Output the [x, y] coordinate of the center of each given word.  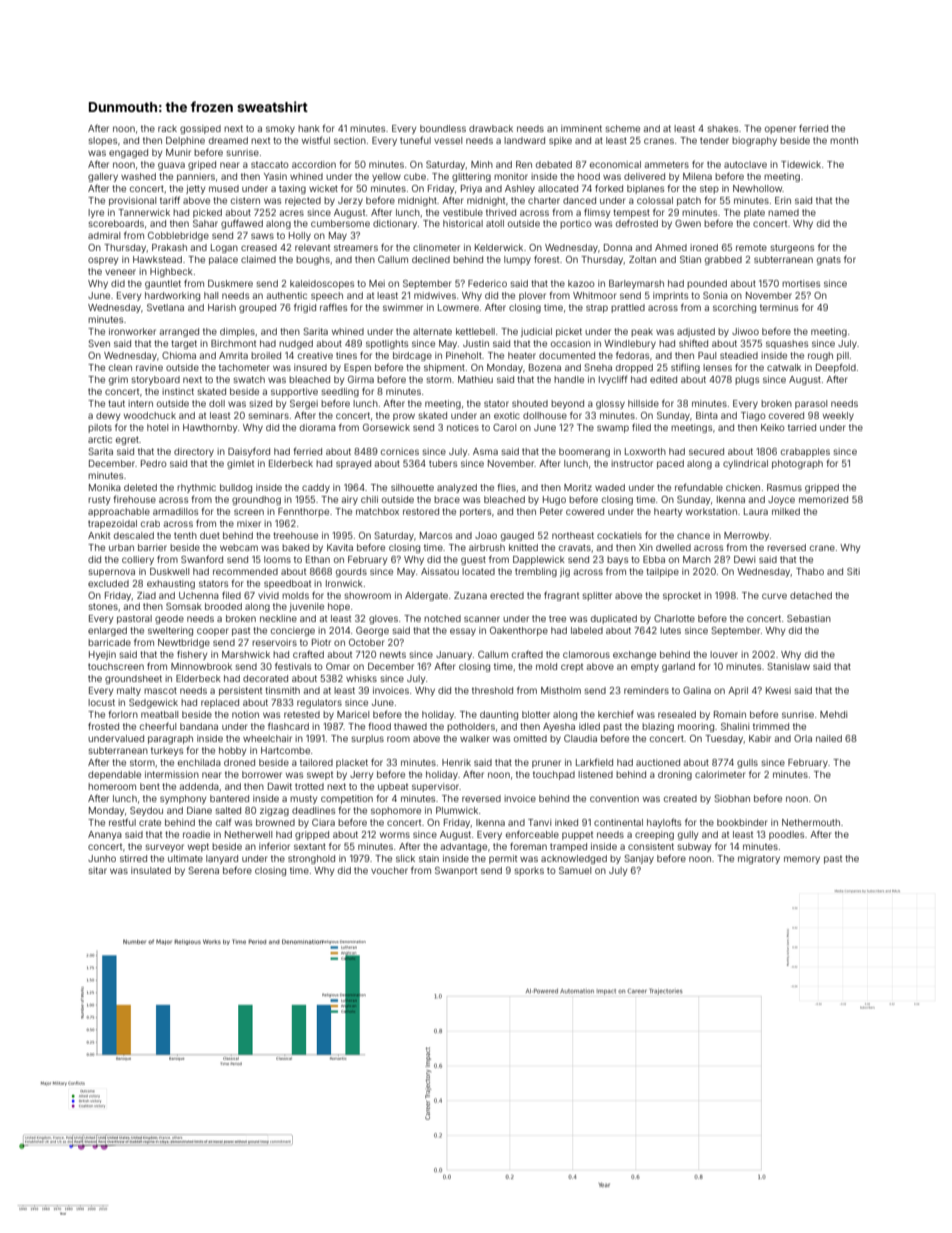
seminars [268, 415]
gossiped [200, 129]
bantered [229, 798]
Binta [707, 415]
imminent [581, 128]
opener [780, 130]
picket [569, 332]
